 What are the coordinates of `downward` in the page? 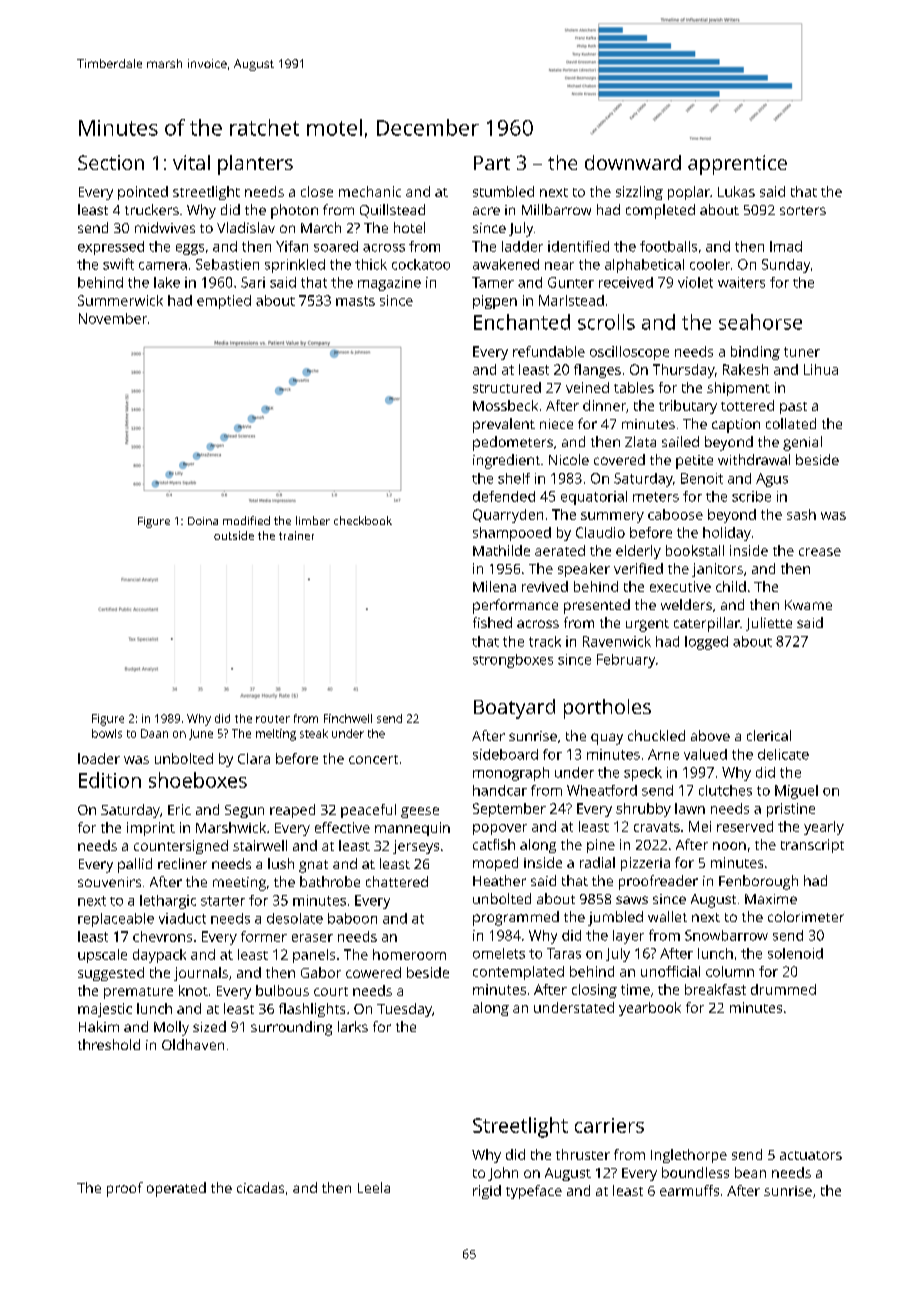 It's located at (633, 162).
